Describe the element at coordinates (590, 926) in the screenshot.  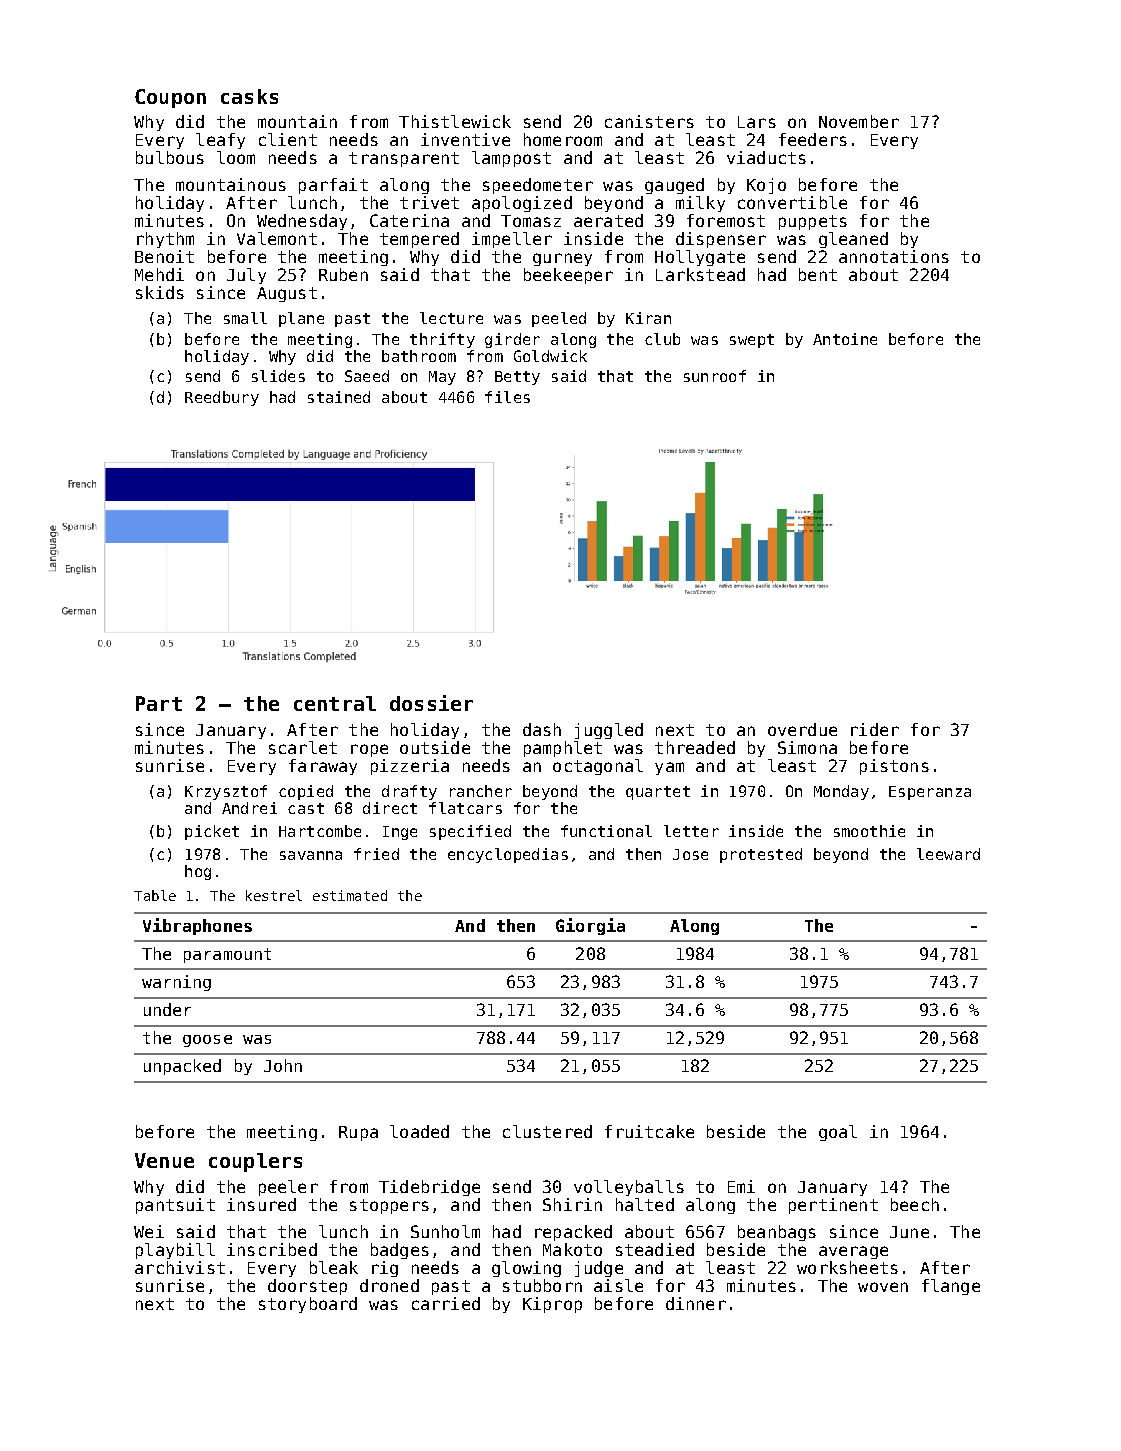
I see `Giorgia` at that location.
